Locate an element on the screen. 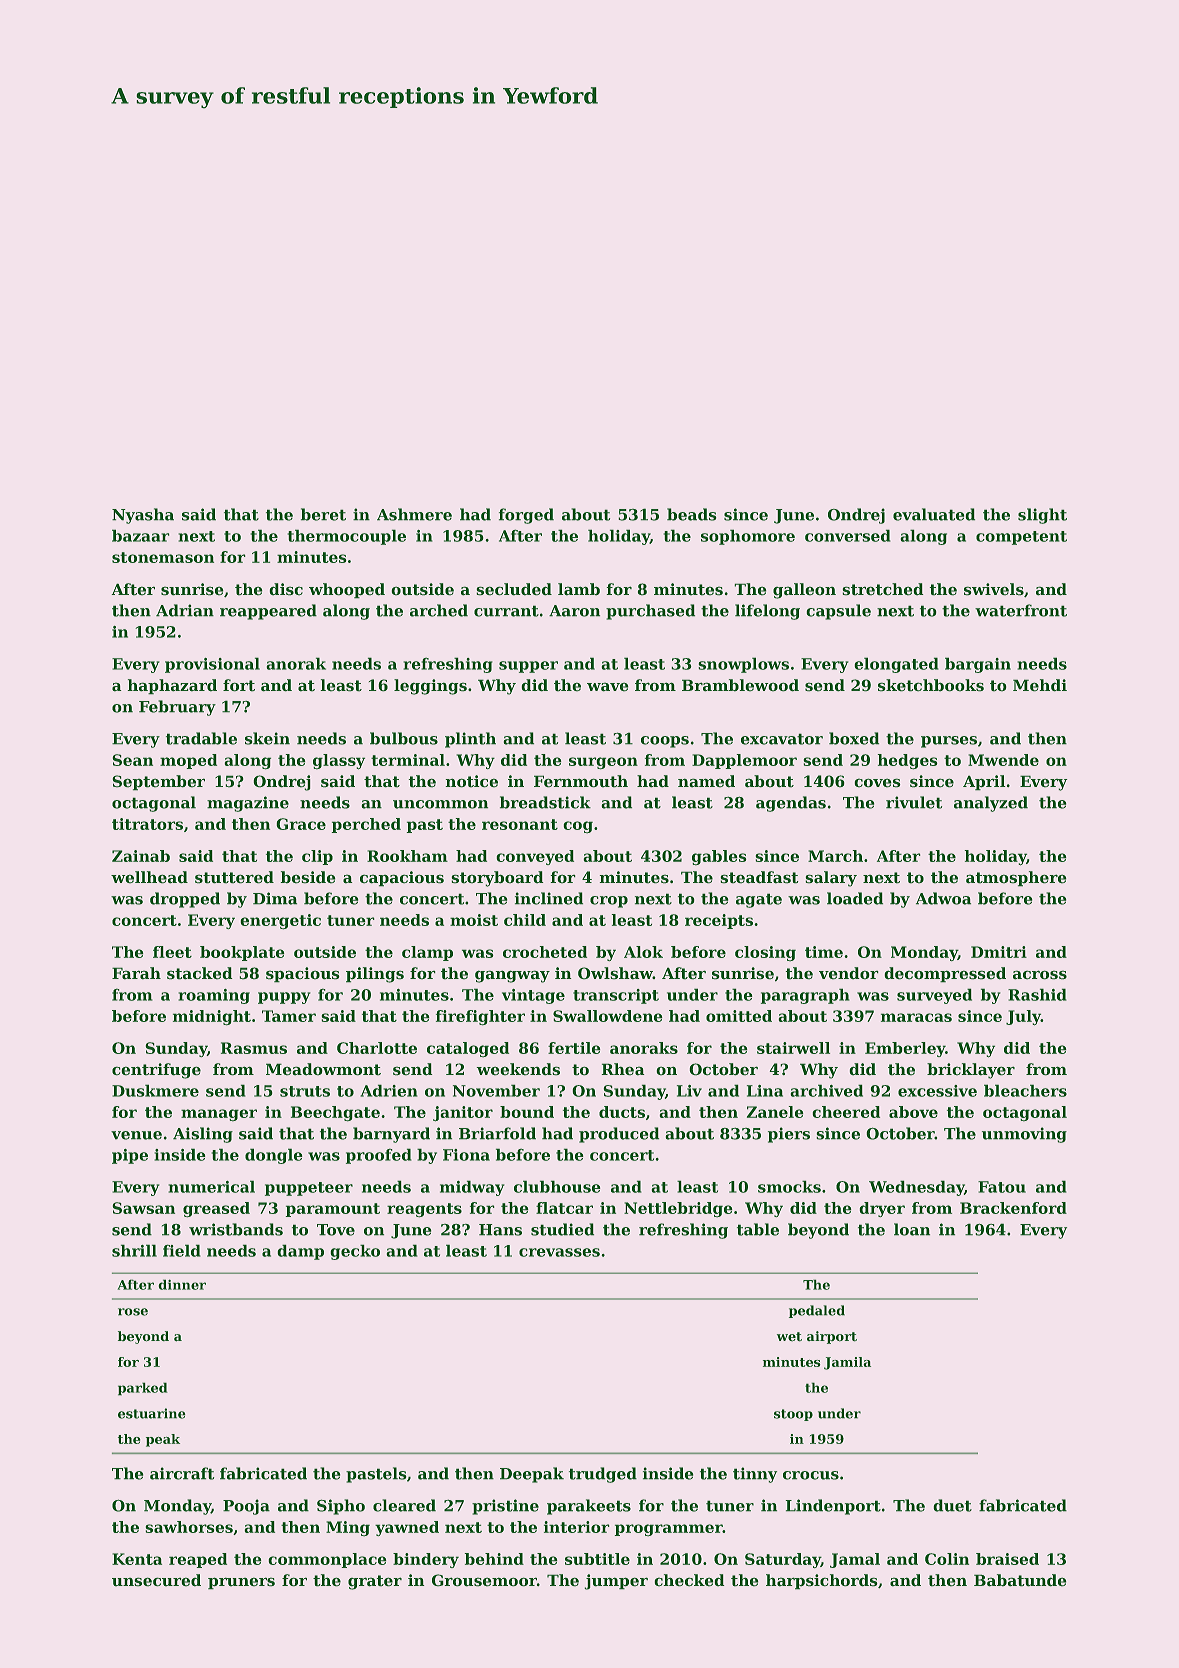 Image resolution: width=1179 pixels, height=1668 pixels. skein is located at coordinates (267, 738).
